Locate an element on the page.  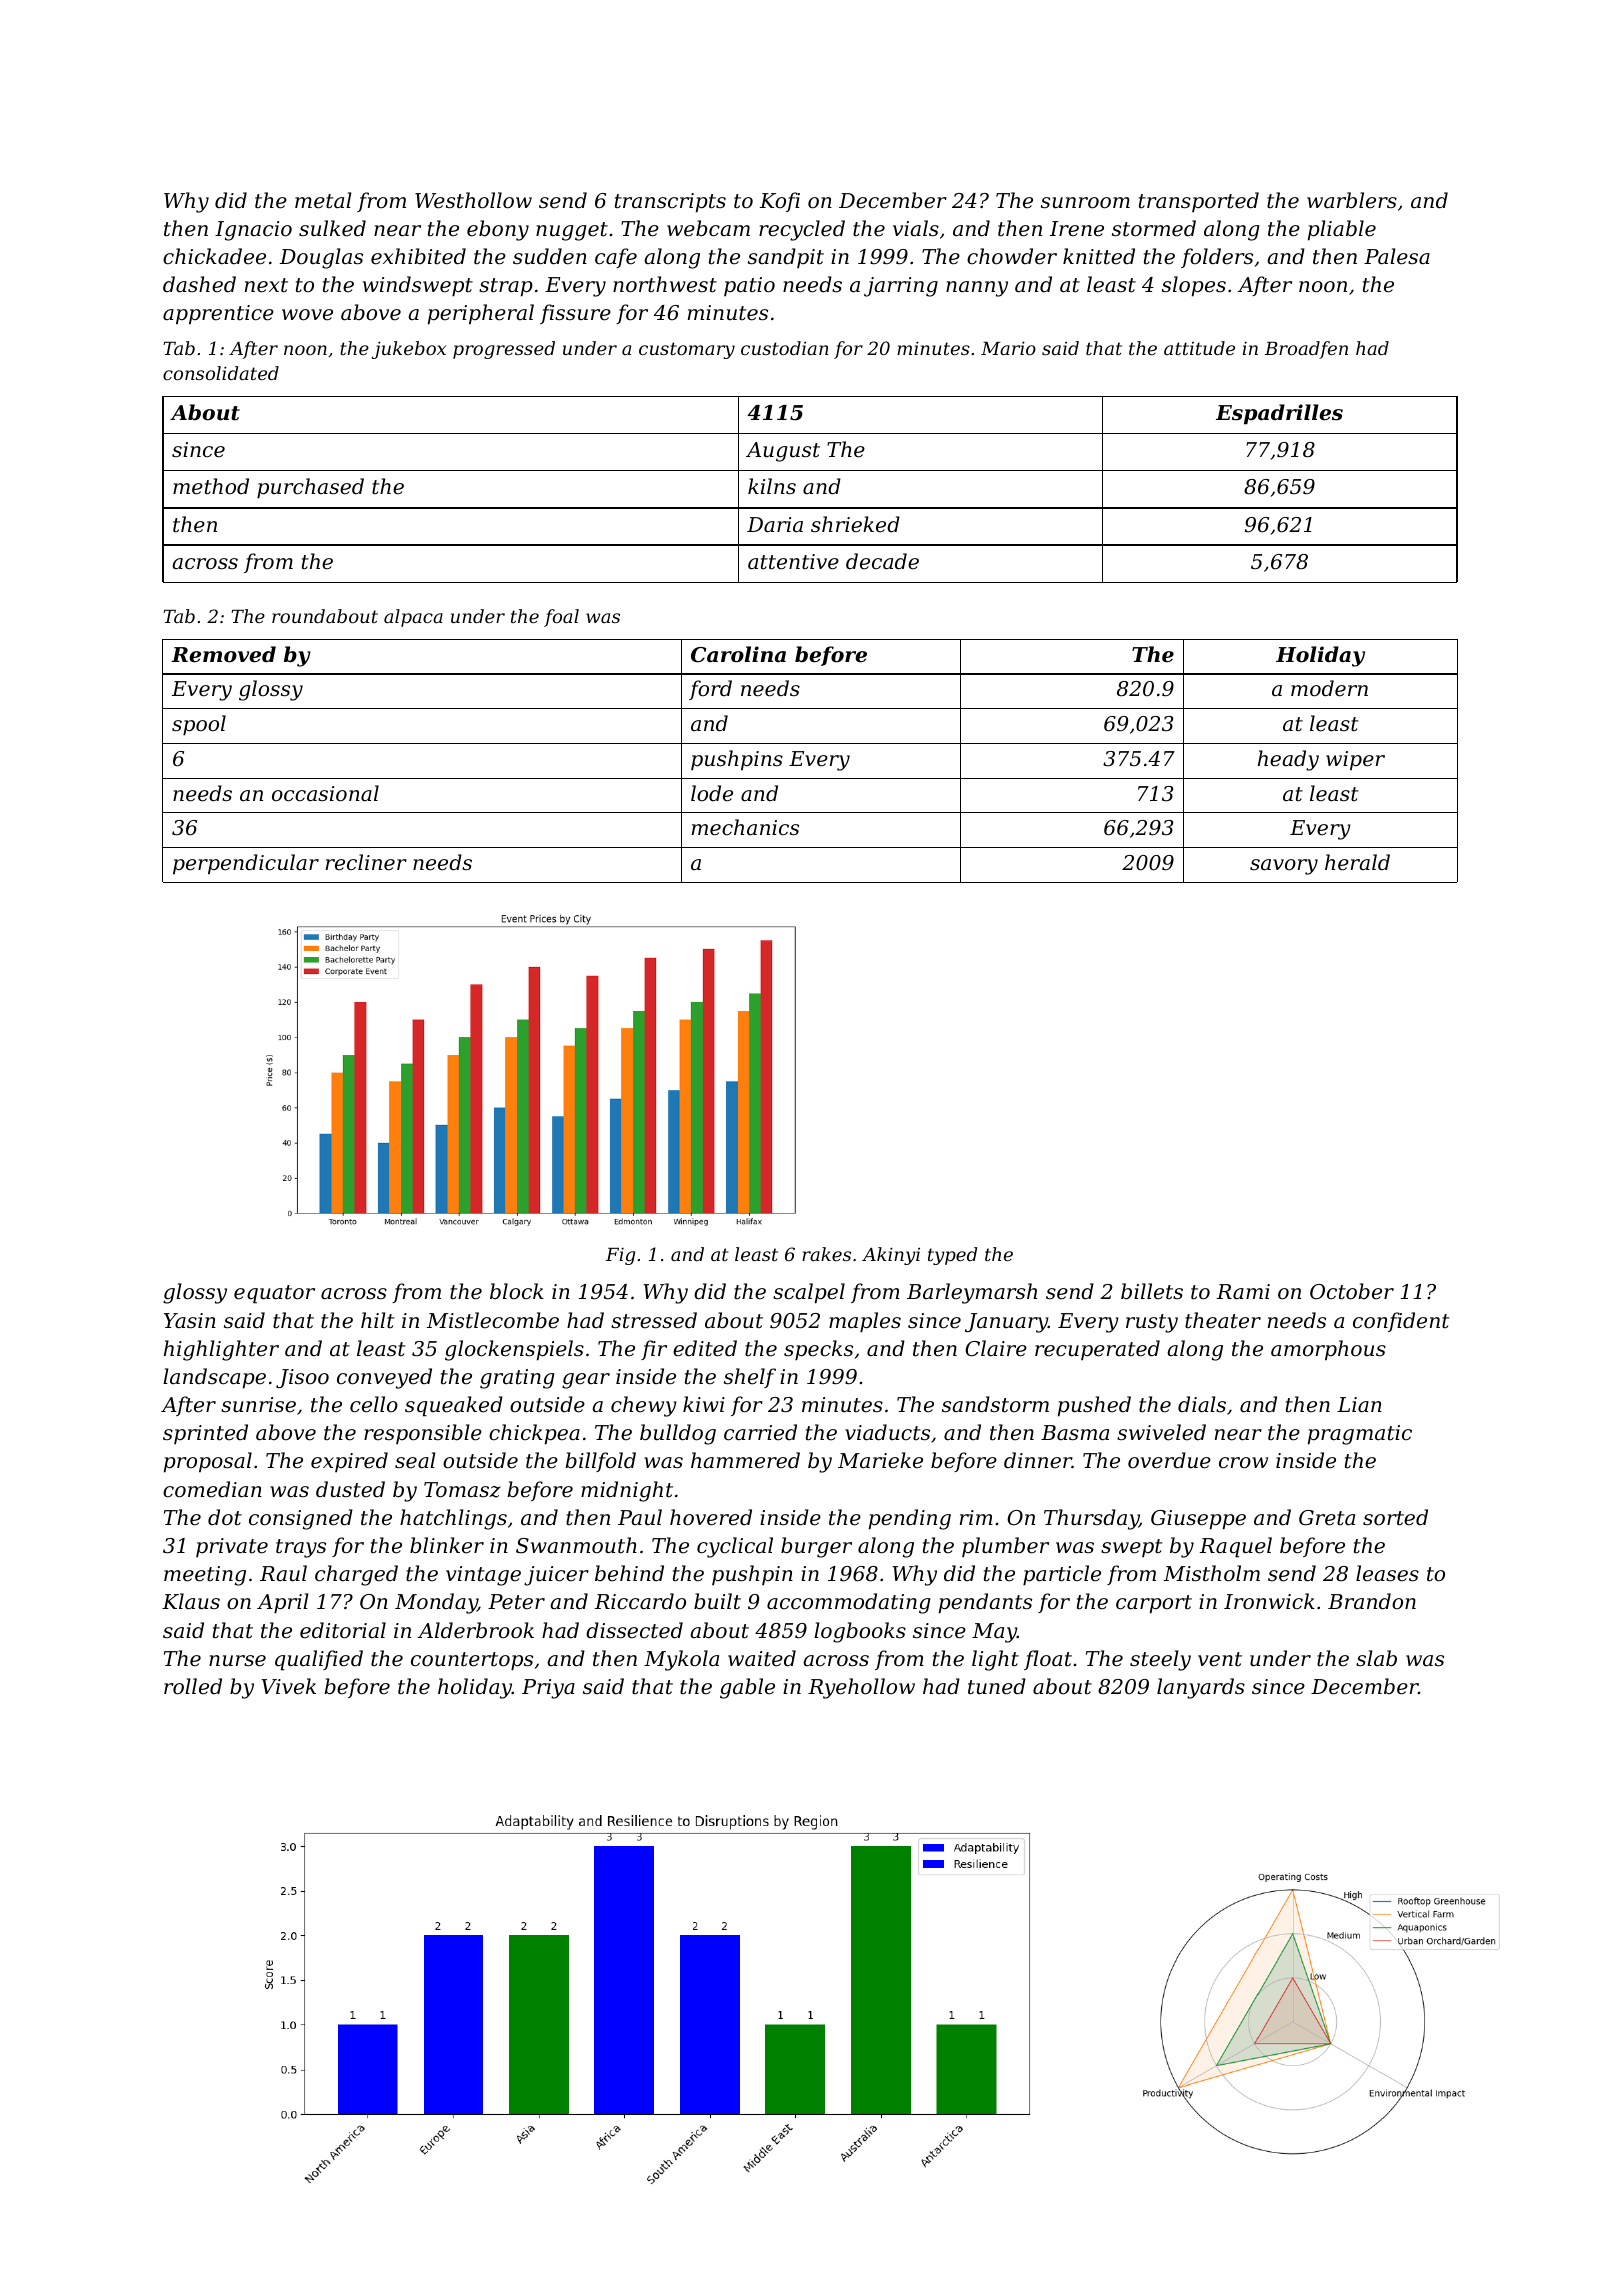
Greta is located at coordinates (1327, 1518).
